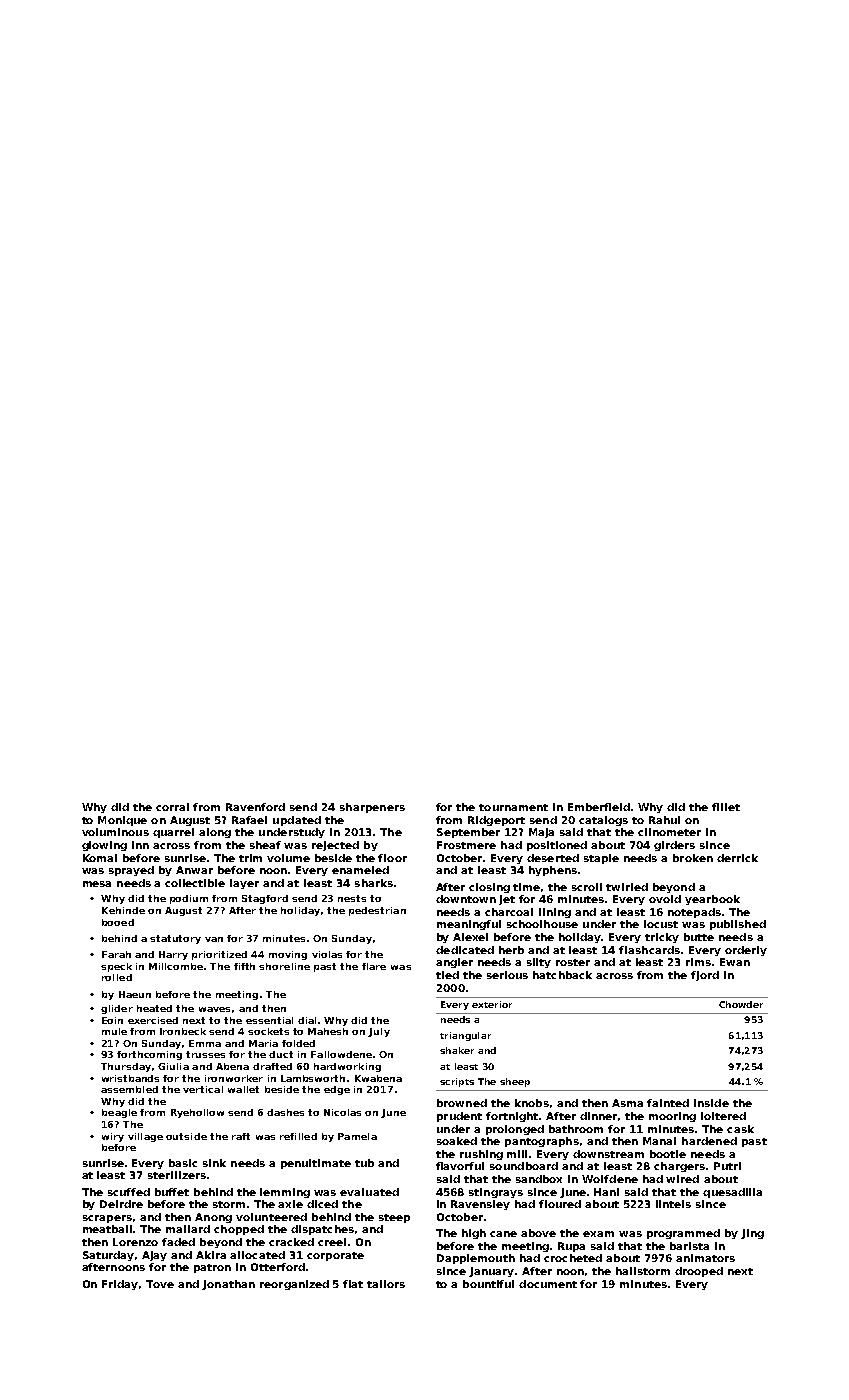 The height and width of the screenshot is (1400, 849). Describe the element at coordinates (234, 1078) in the screenshot. I see `ironworker` at that location.
